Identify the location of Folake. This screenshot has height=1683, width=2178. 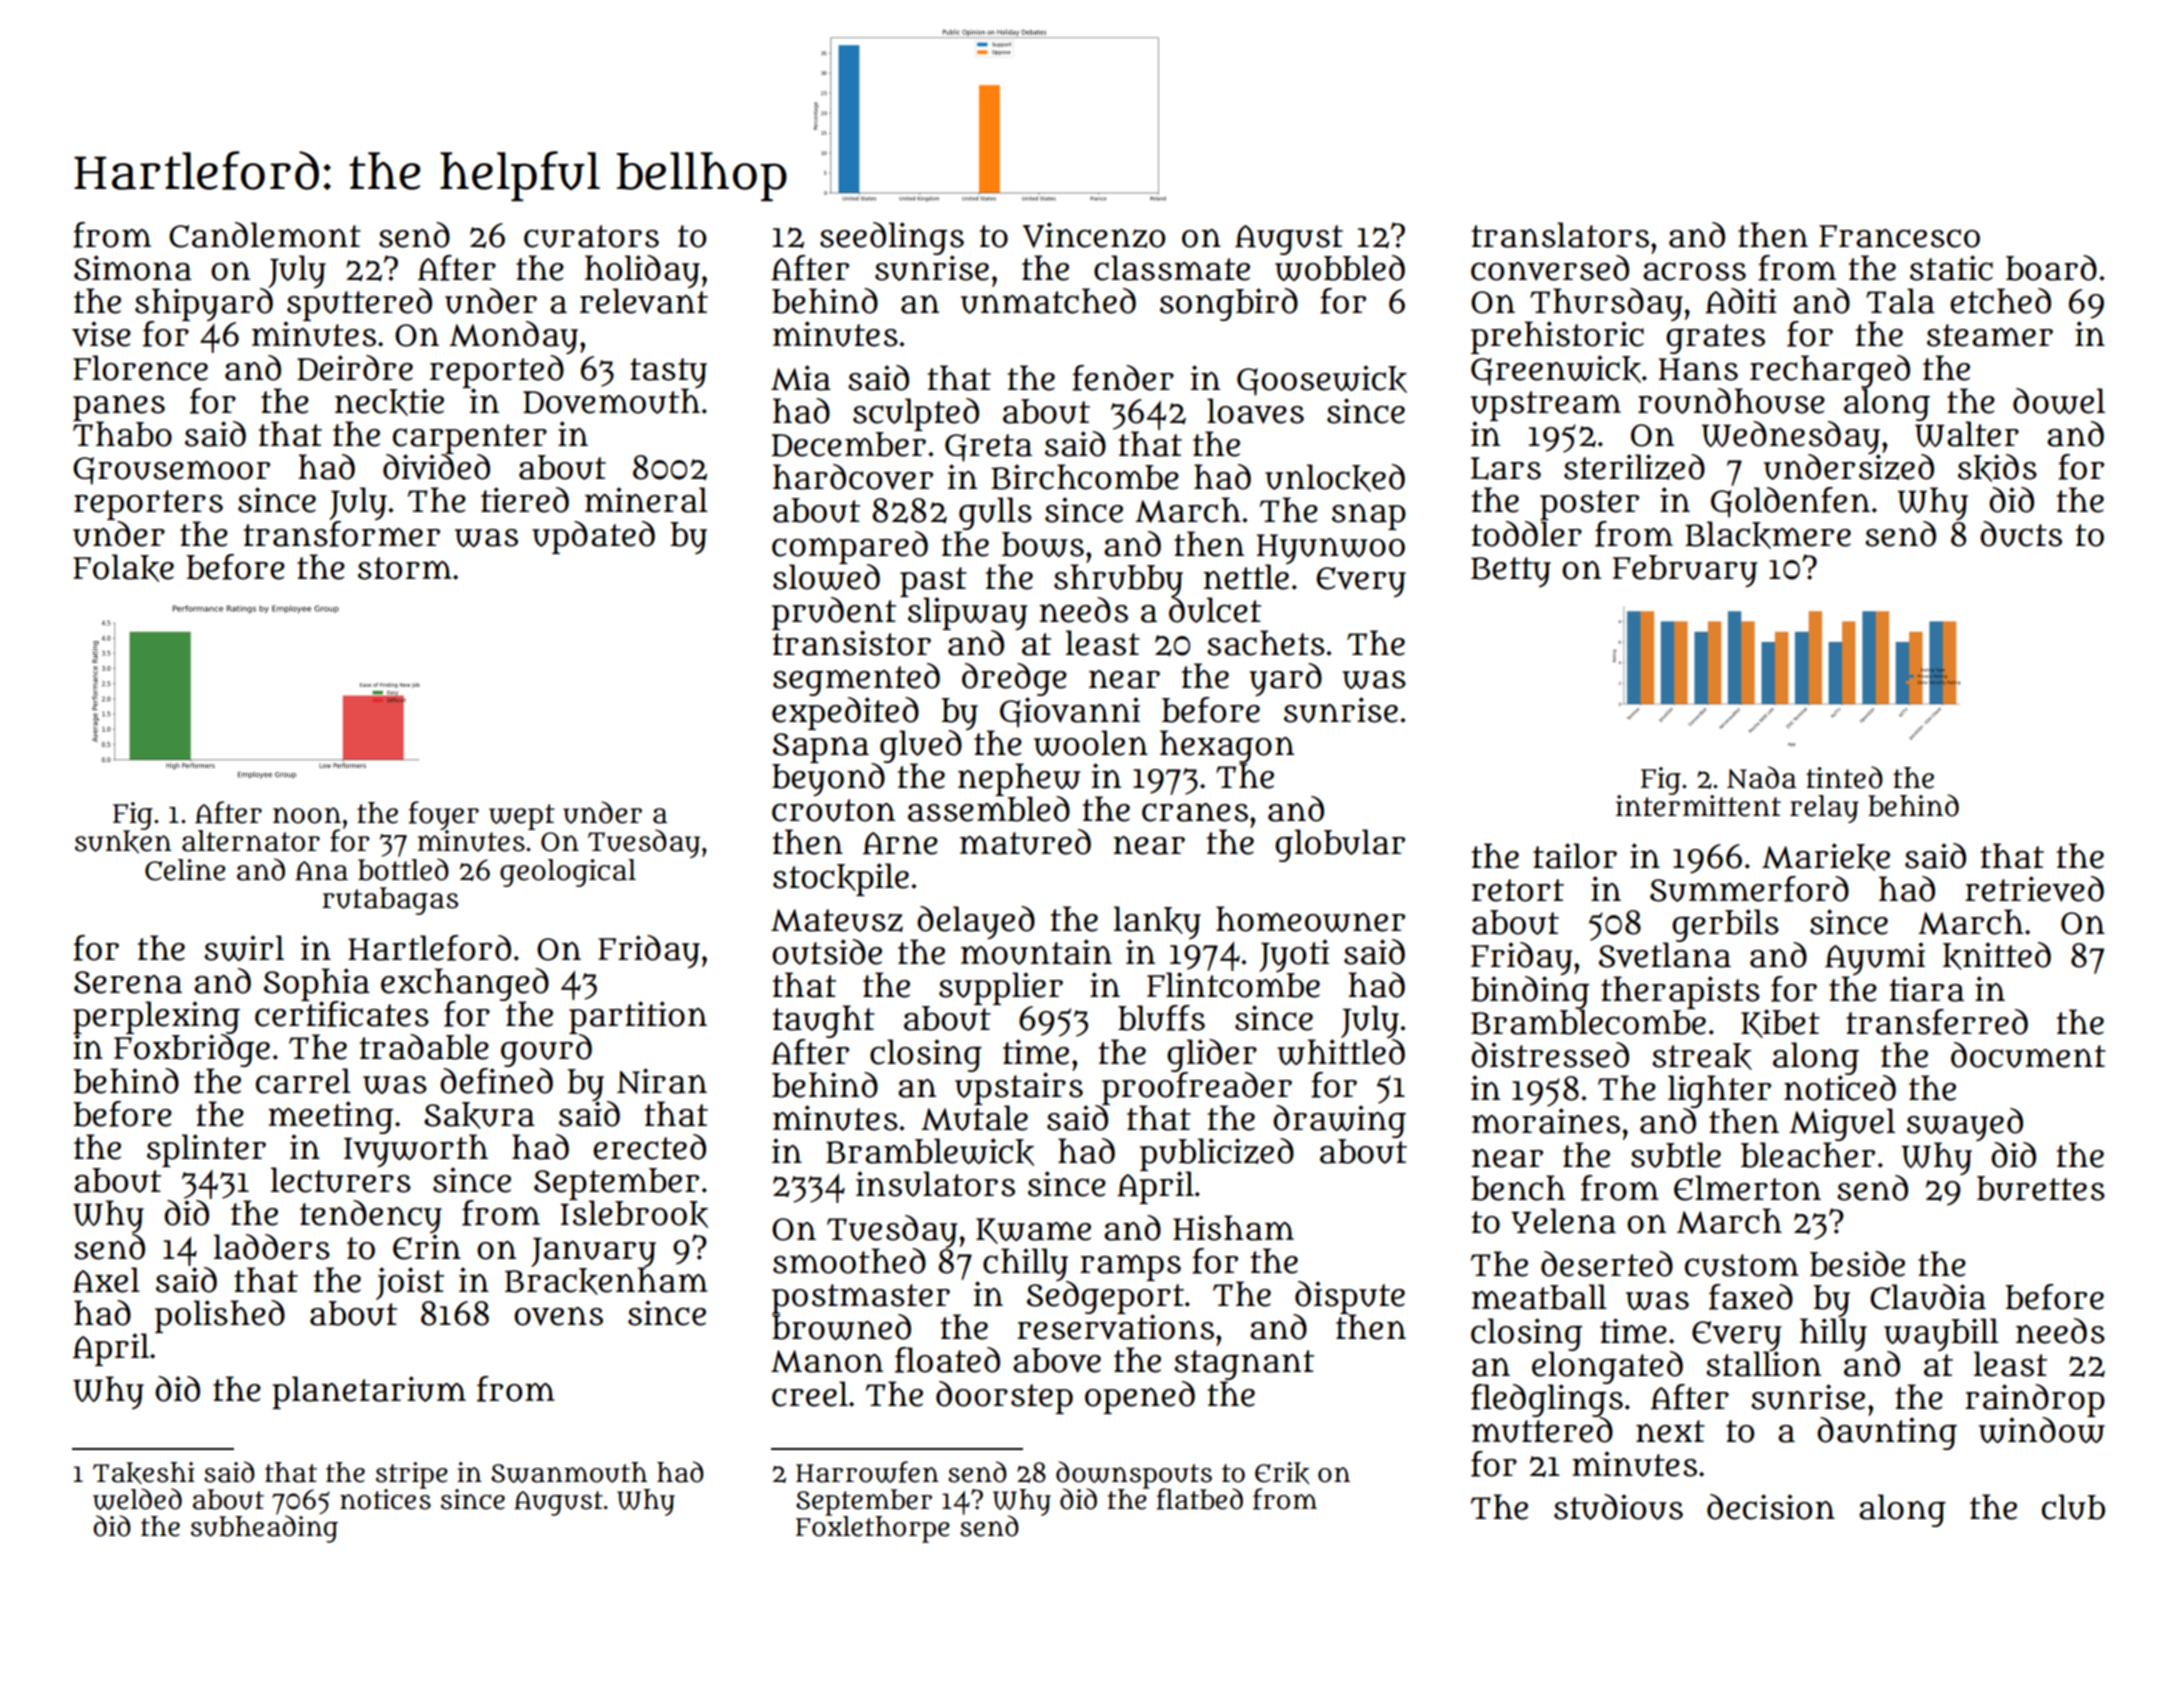
(123, 568).
